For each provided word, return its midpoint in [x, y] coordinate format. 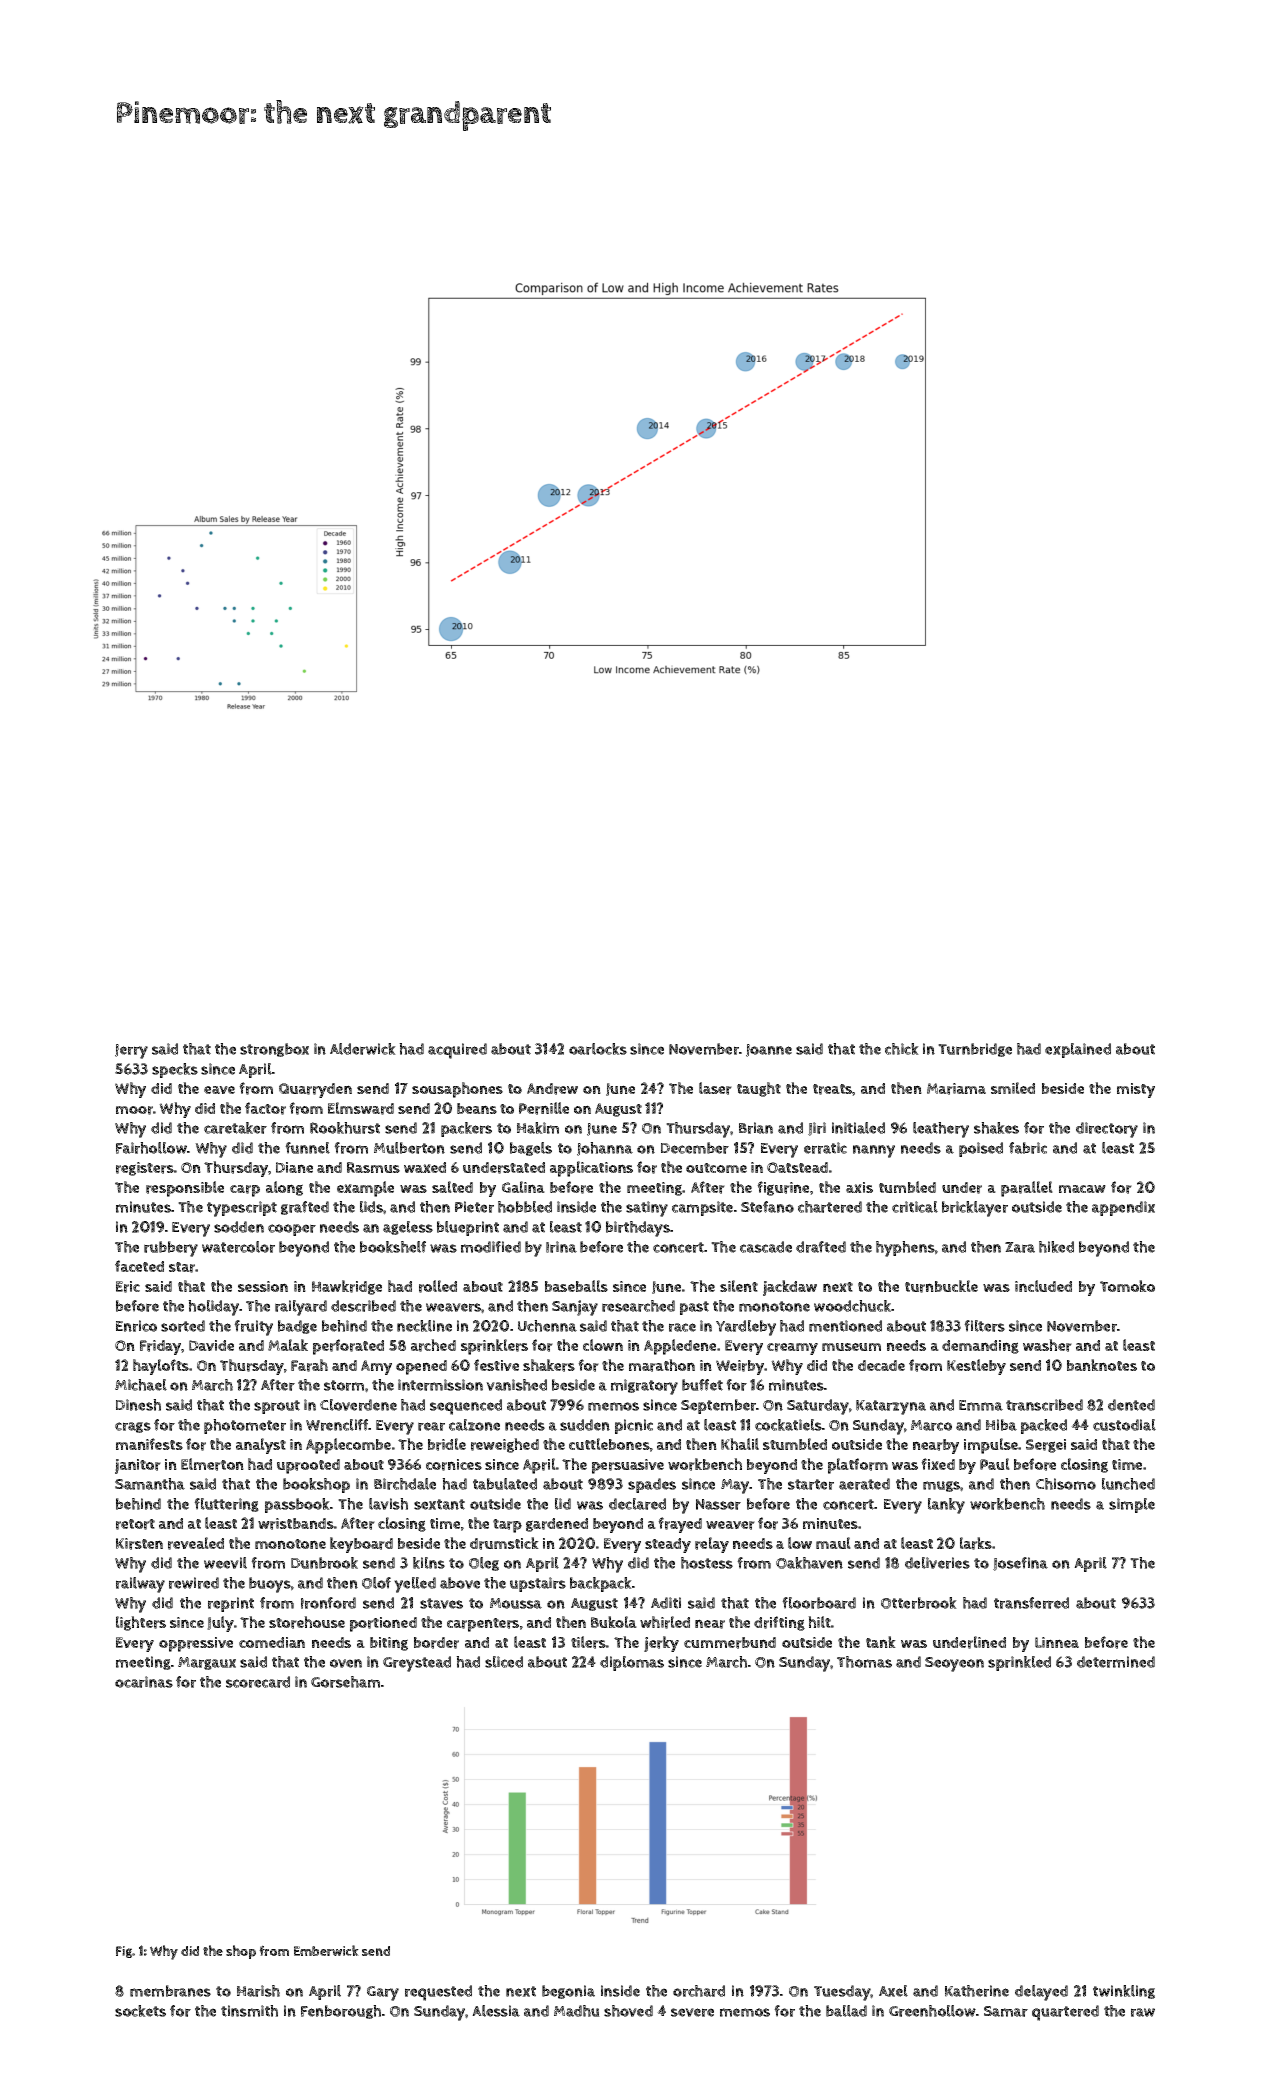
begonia [568, 1992]
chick [902, 1049]
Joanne [769, 1050]
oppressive [196, 1644]
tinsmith [249, 2011]
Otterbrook [919, 1603]
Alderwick [363, 1049]
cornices [454, 1465]
